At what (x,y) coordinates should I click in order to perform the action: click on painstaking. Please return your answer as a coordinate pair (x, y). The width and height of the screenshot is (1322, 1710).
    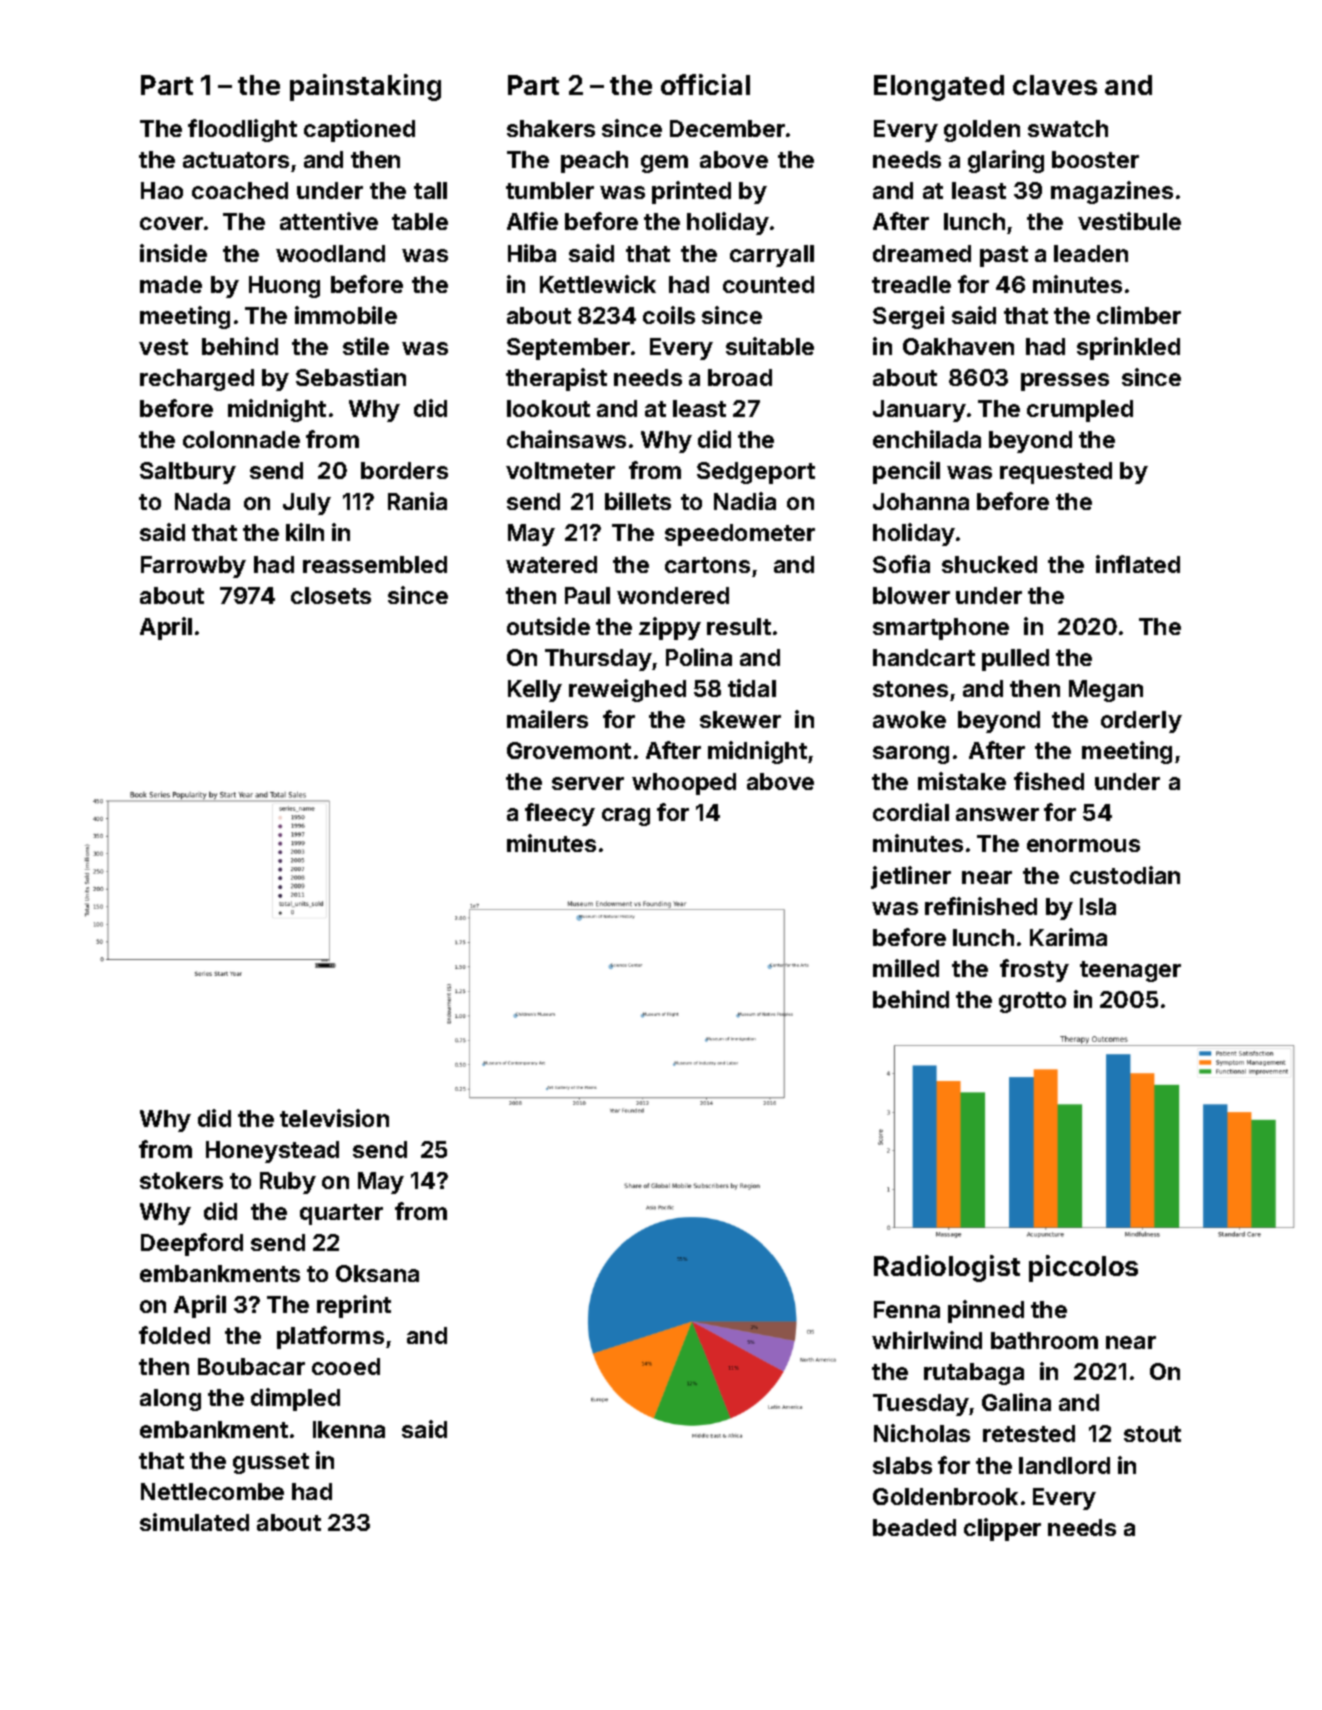
    Looking at the image, I should click on (365, 87).
